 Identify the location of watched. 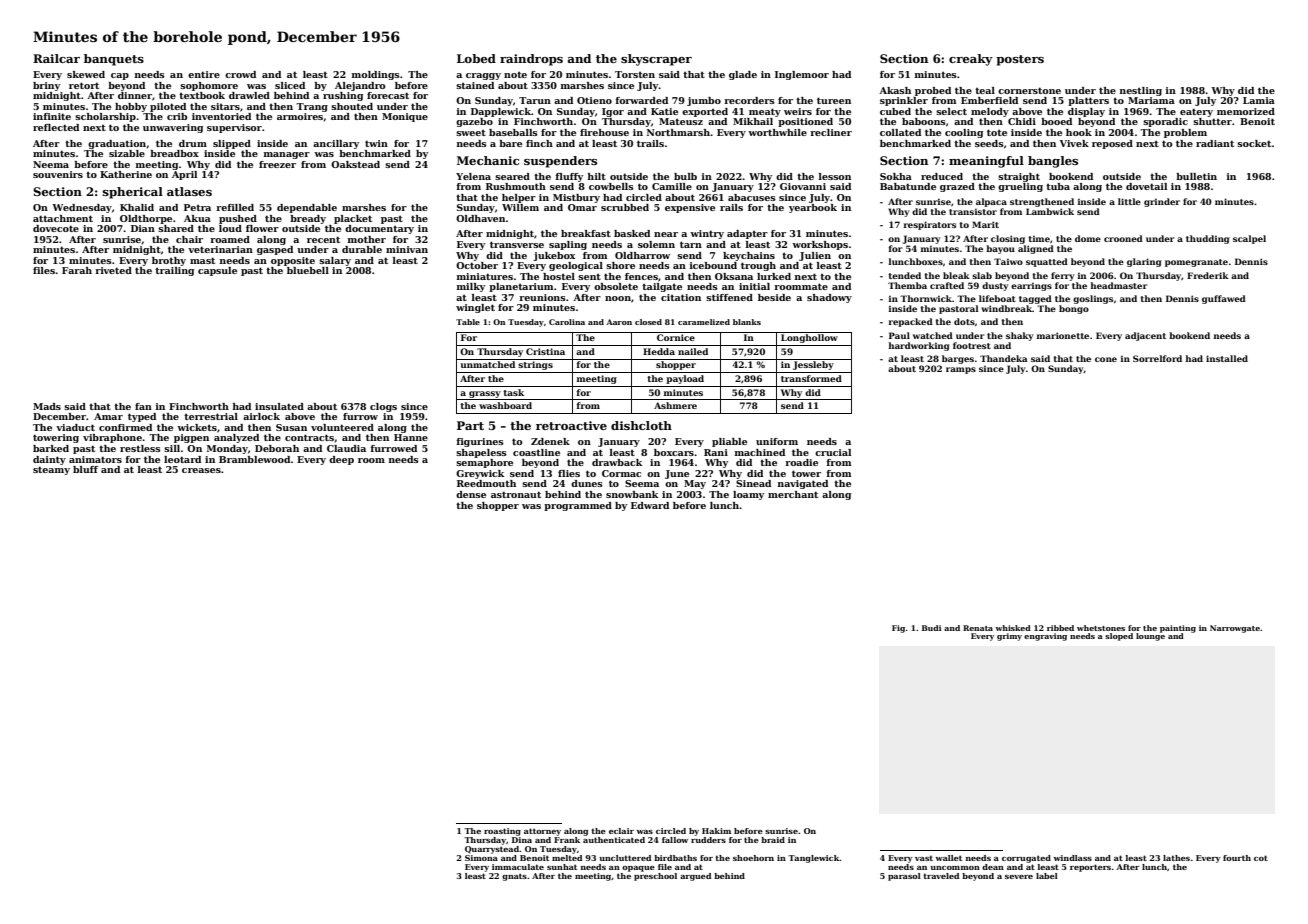
(933, 335).
